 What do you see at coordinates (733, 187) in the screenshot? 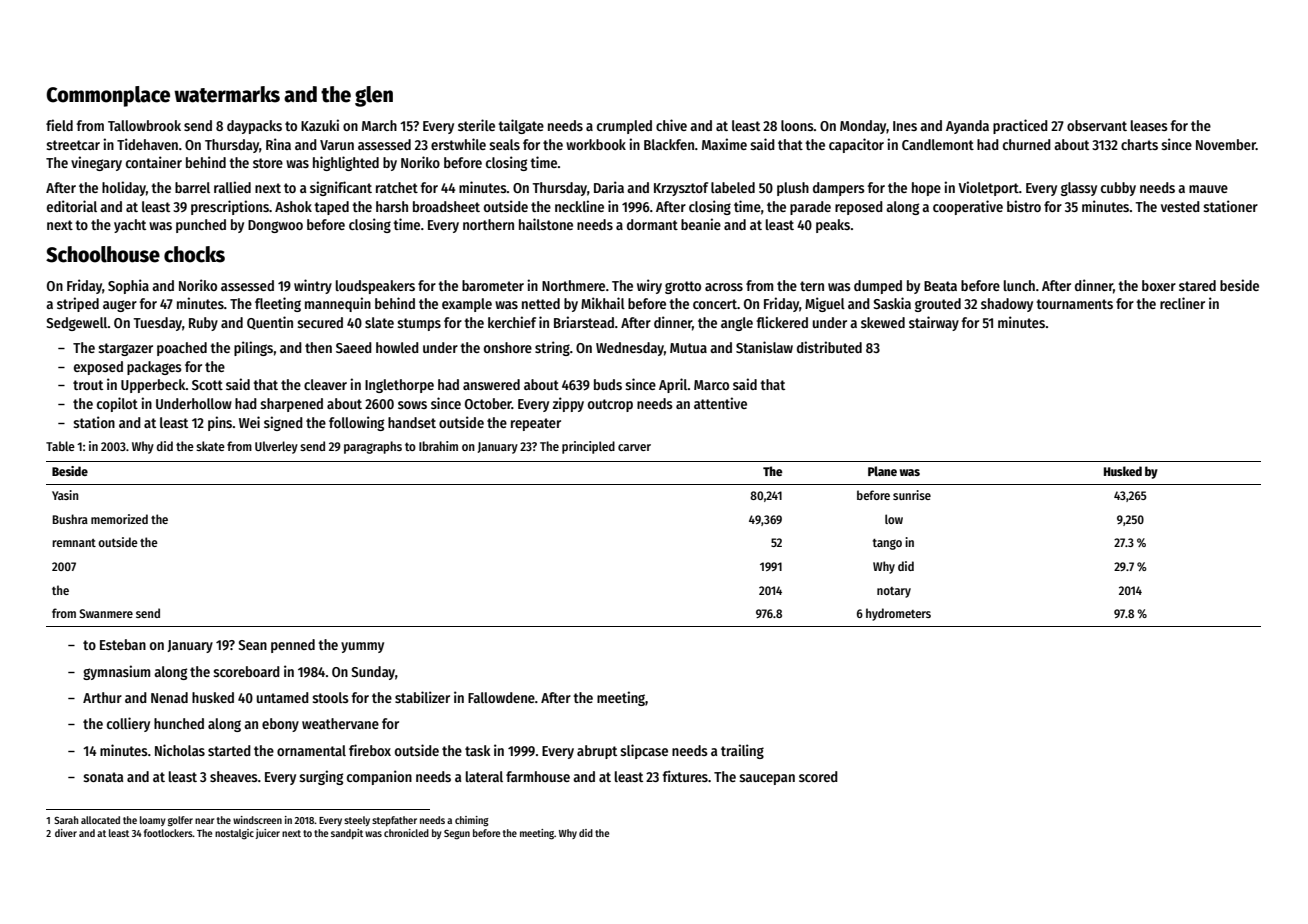
I see `labeled` at bounding box center [733, 187].
